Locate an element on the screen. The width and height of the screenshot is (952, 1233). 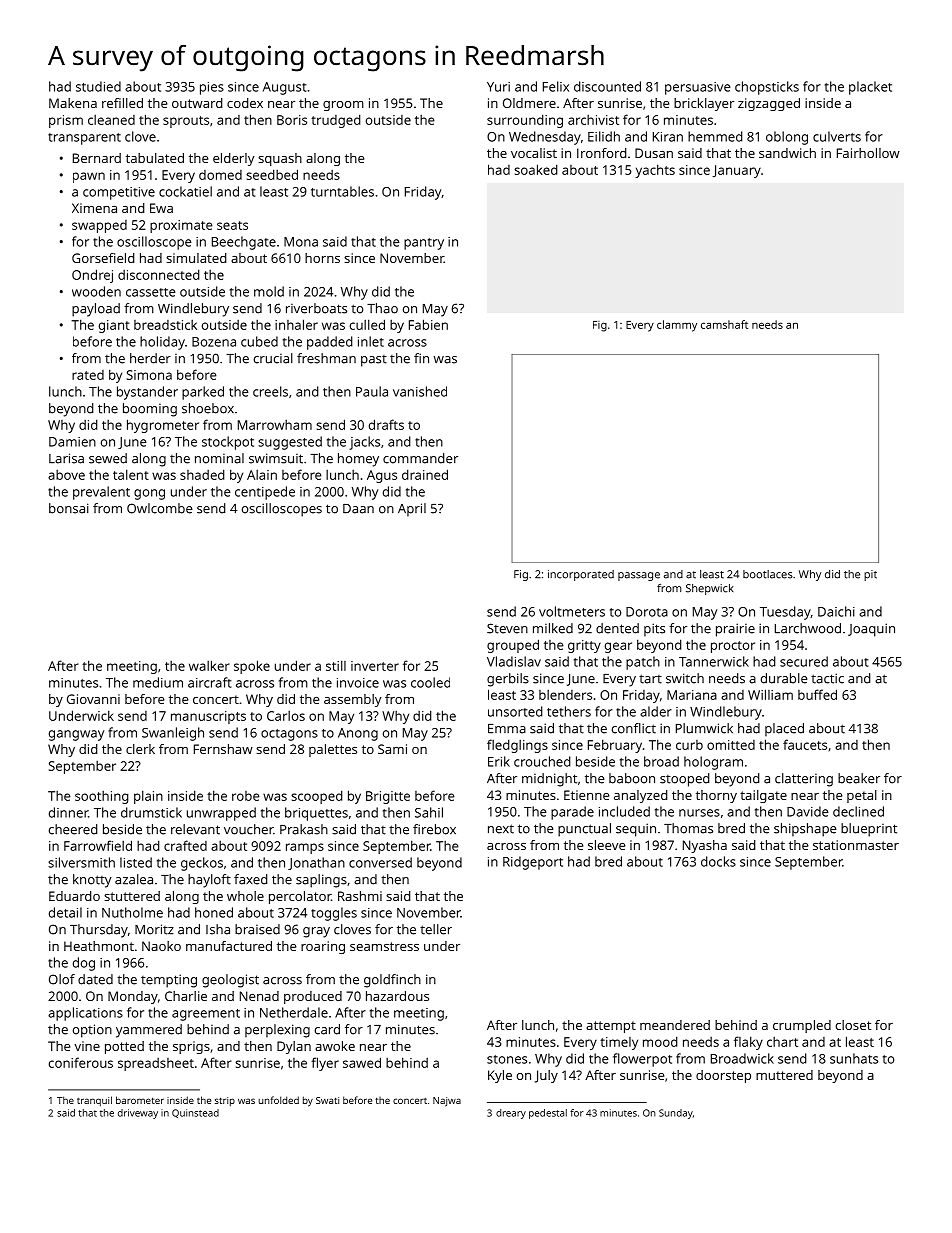
sawed is located at coordinates (362, 1062).
